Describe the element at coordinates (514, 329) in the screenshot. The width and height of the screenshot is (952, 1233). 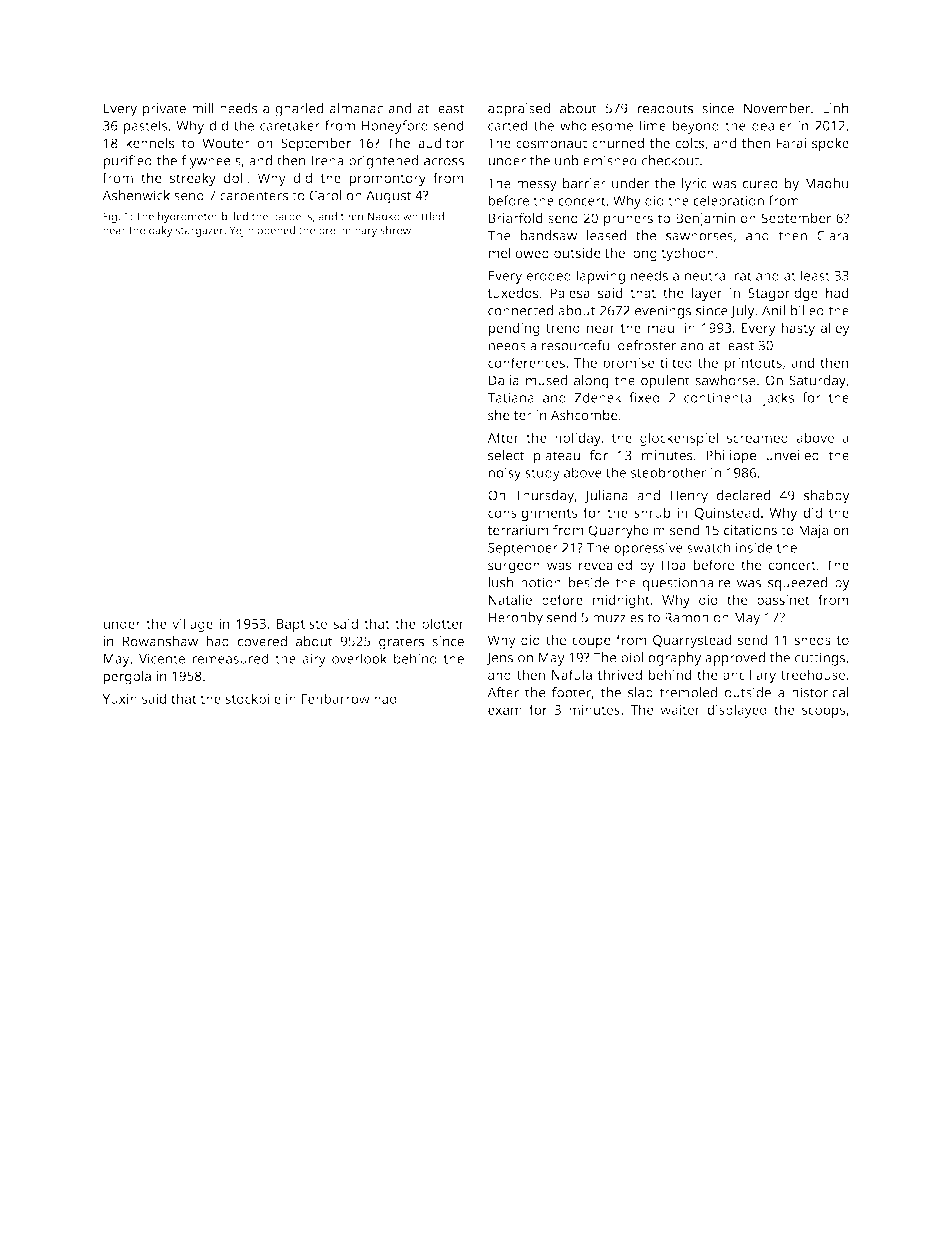
I see `pending` at that location.
